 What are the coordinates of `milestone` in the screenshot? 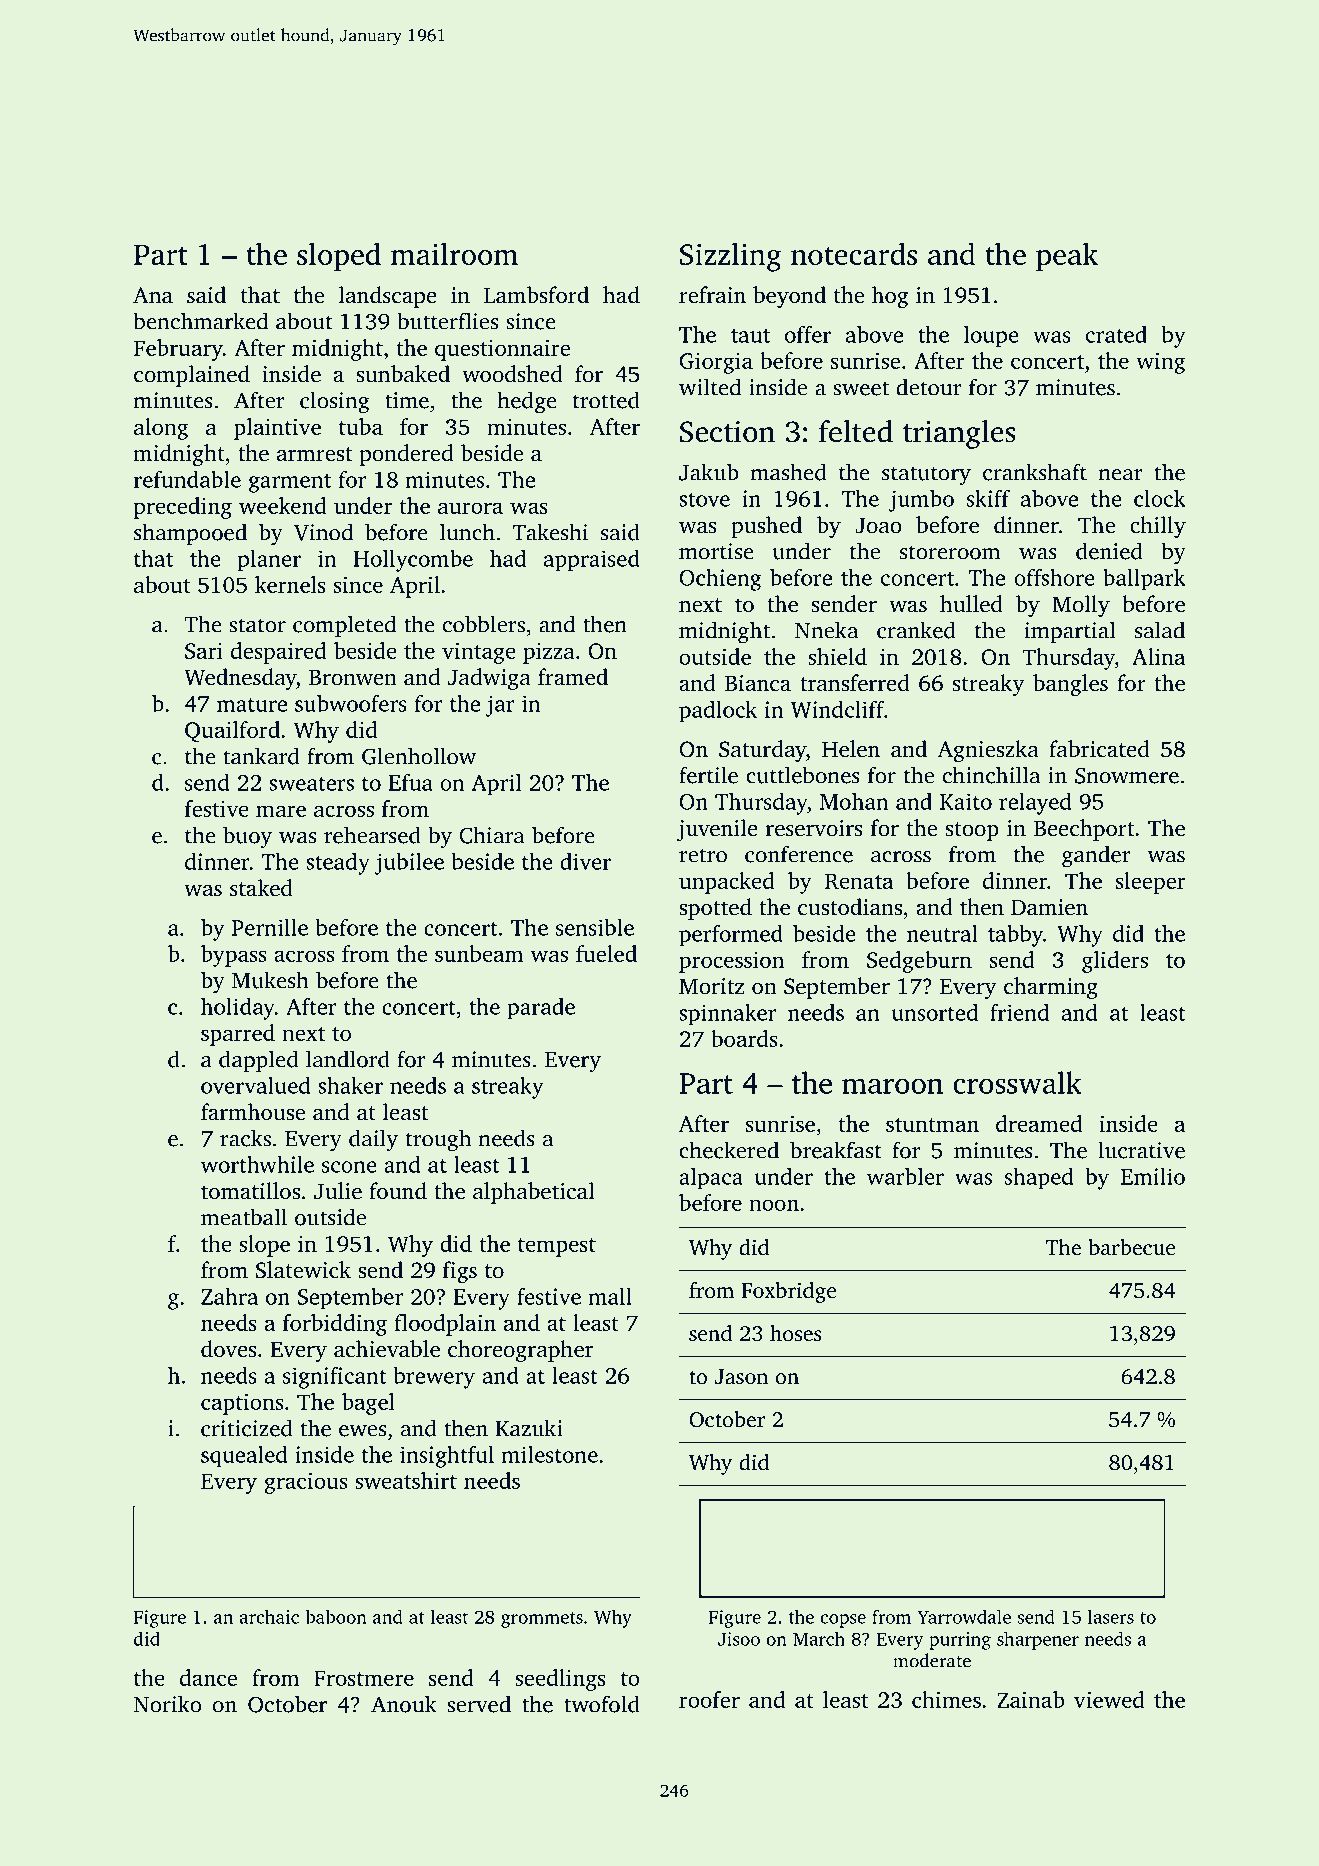 It's located at (550, 1454).
